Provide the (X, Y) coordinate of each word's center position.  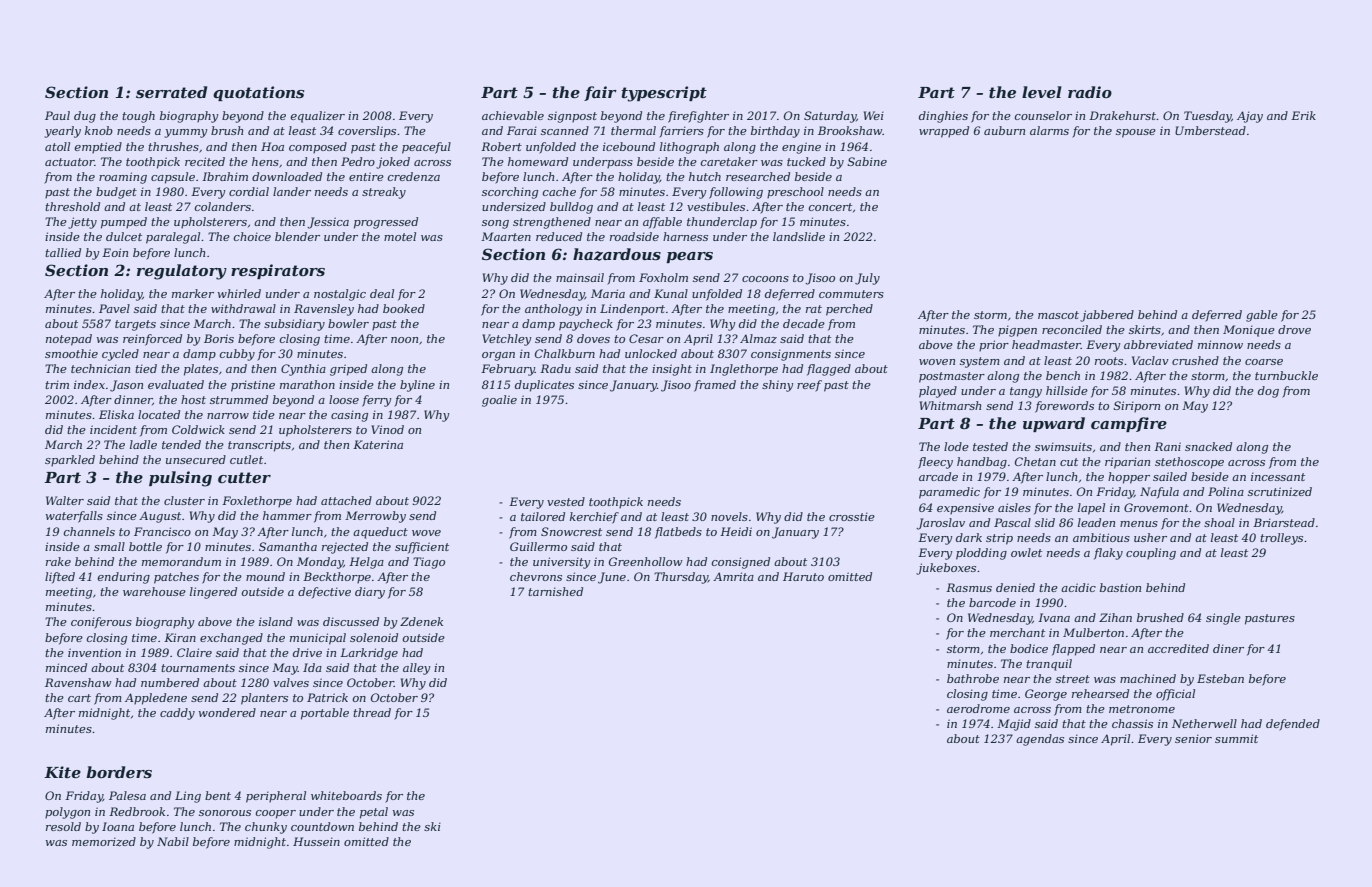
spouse (1136, 133)
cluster (184, 500)
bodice (1029, 648)
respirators (278, 271)
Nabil (173, 841)
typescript (664, 94)
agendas (1040, 740)
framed (715, 386)
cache (559, 191)
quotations (258, 93)
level (1042, 92)
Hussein (316, 841)
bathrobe (973, 678)
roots (1109, 361)
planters (264, 699)
